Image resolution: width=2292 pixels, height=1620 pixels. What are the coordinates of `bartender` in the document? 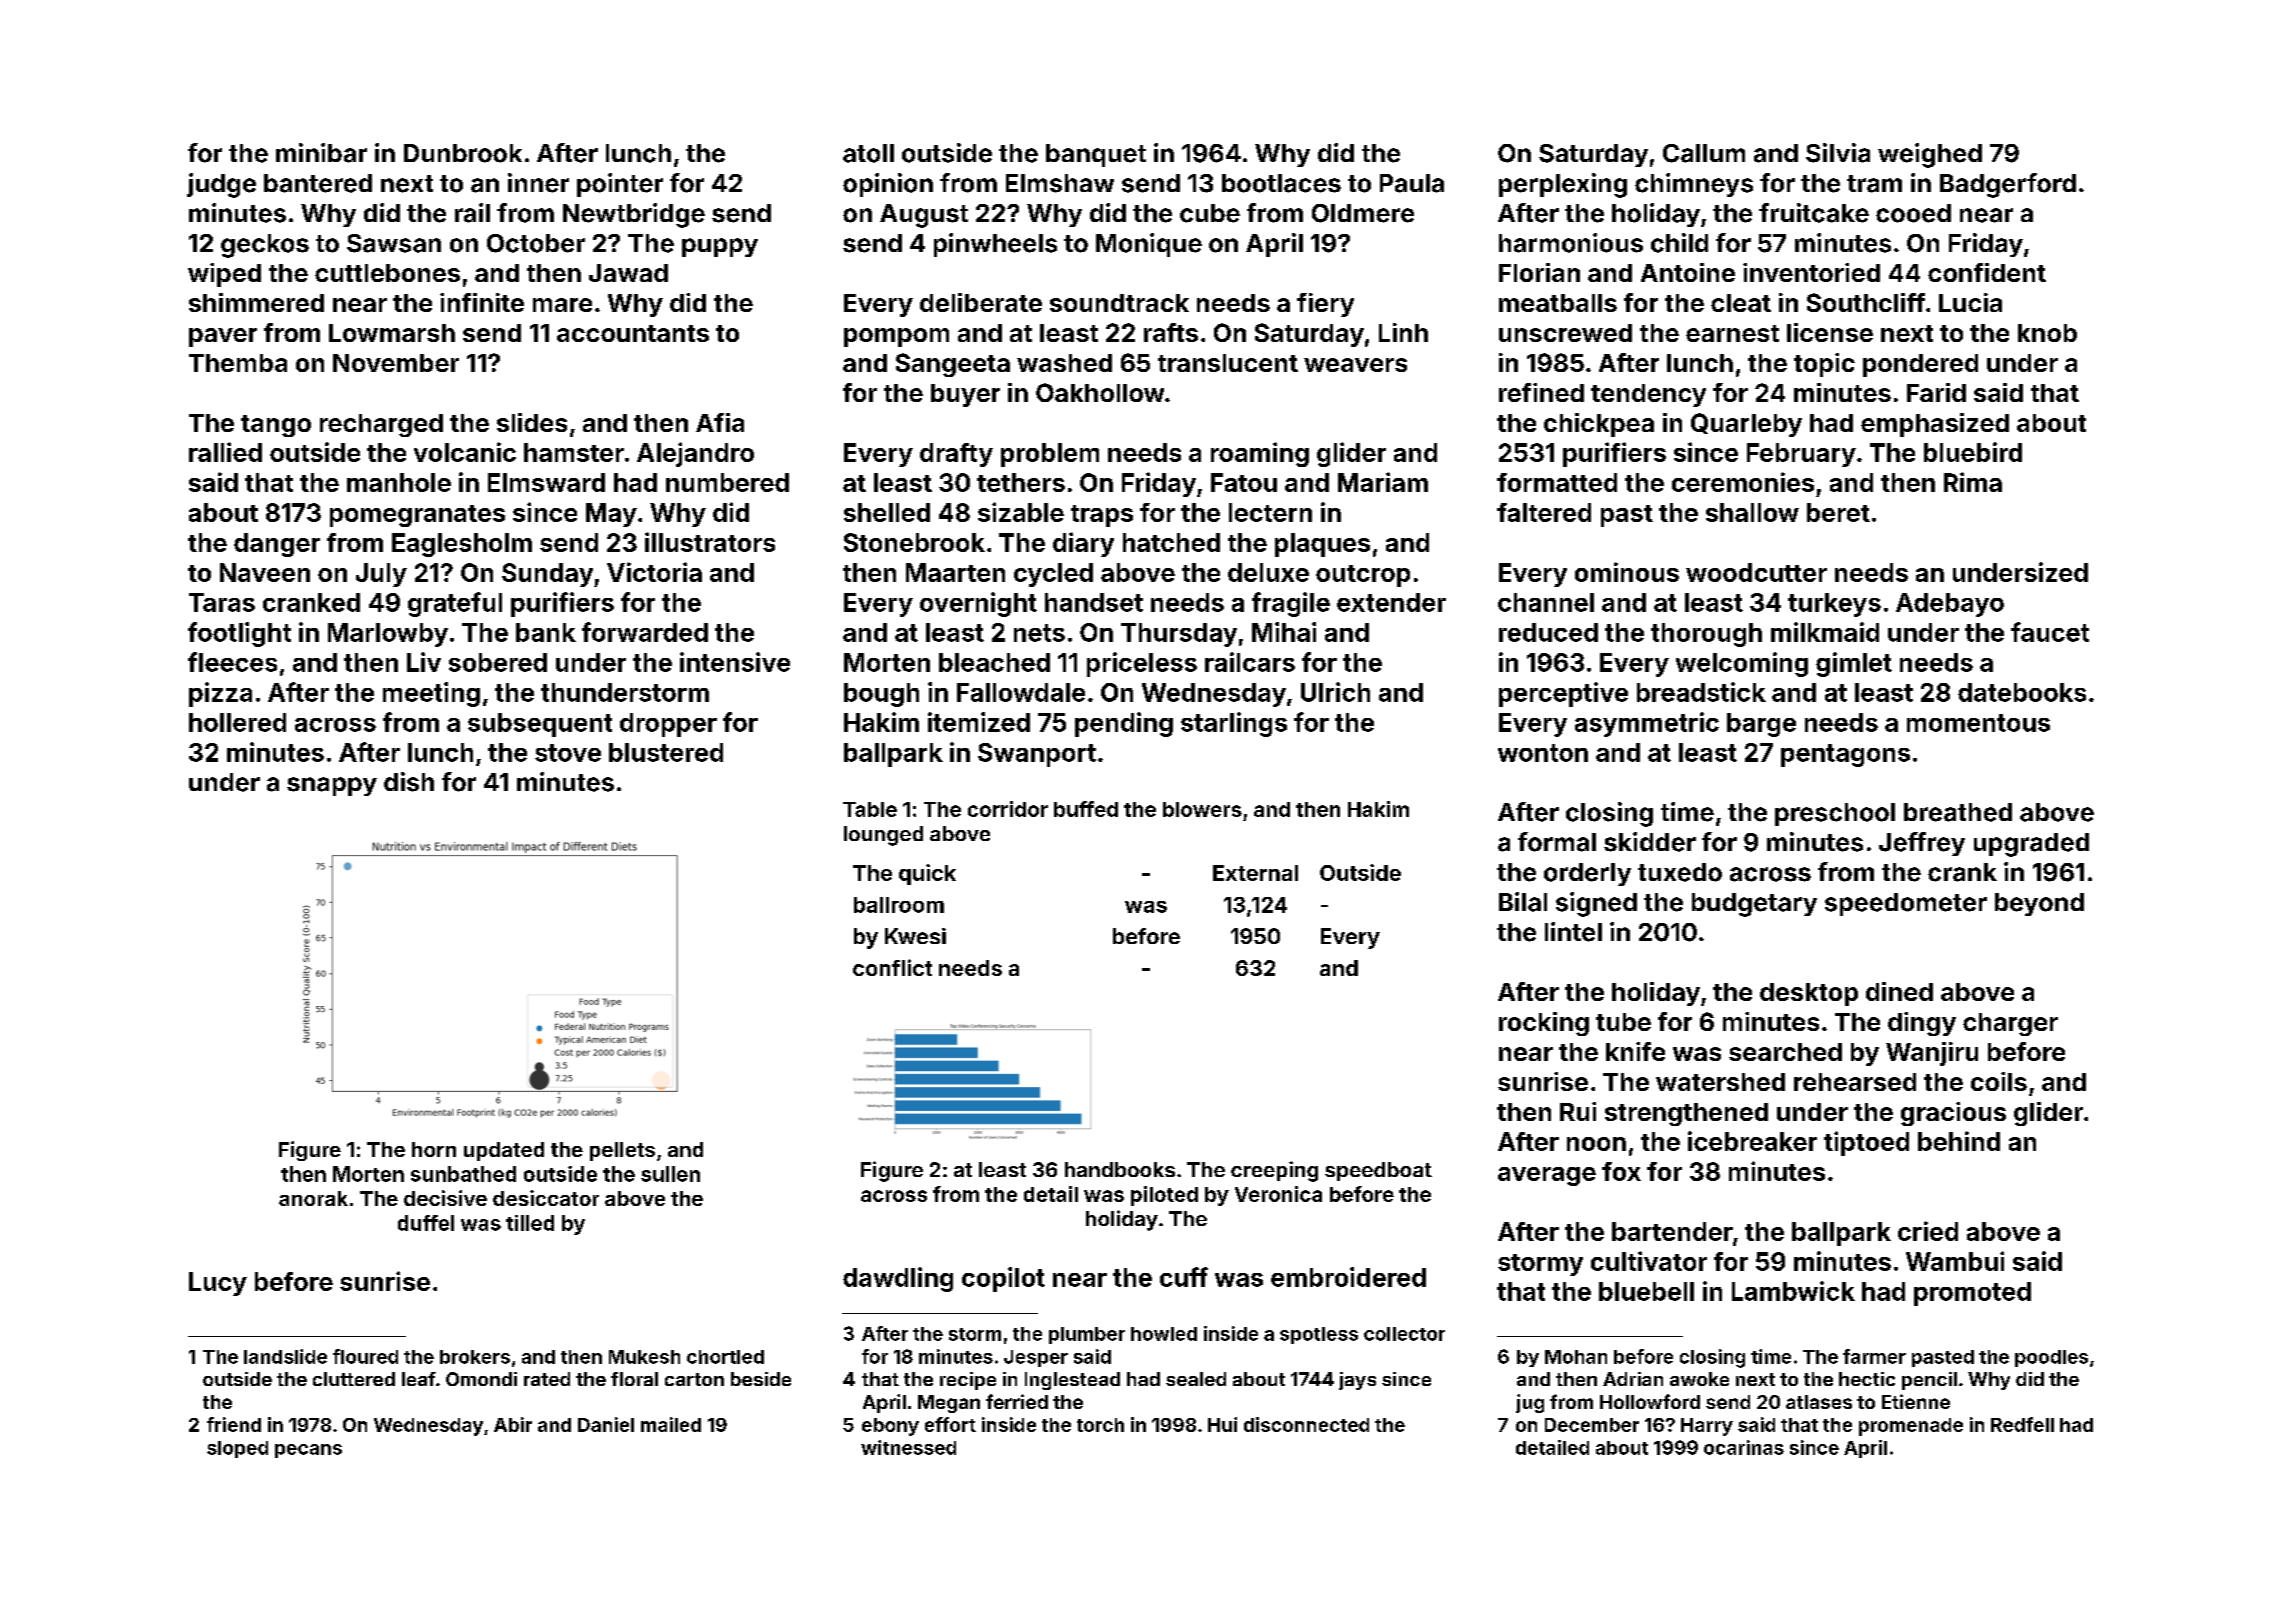 It's located at (1672, 1231).
